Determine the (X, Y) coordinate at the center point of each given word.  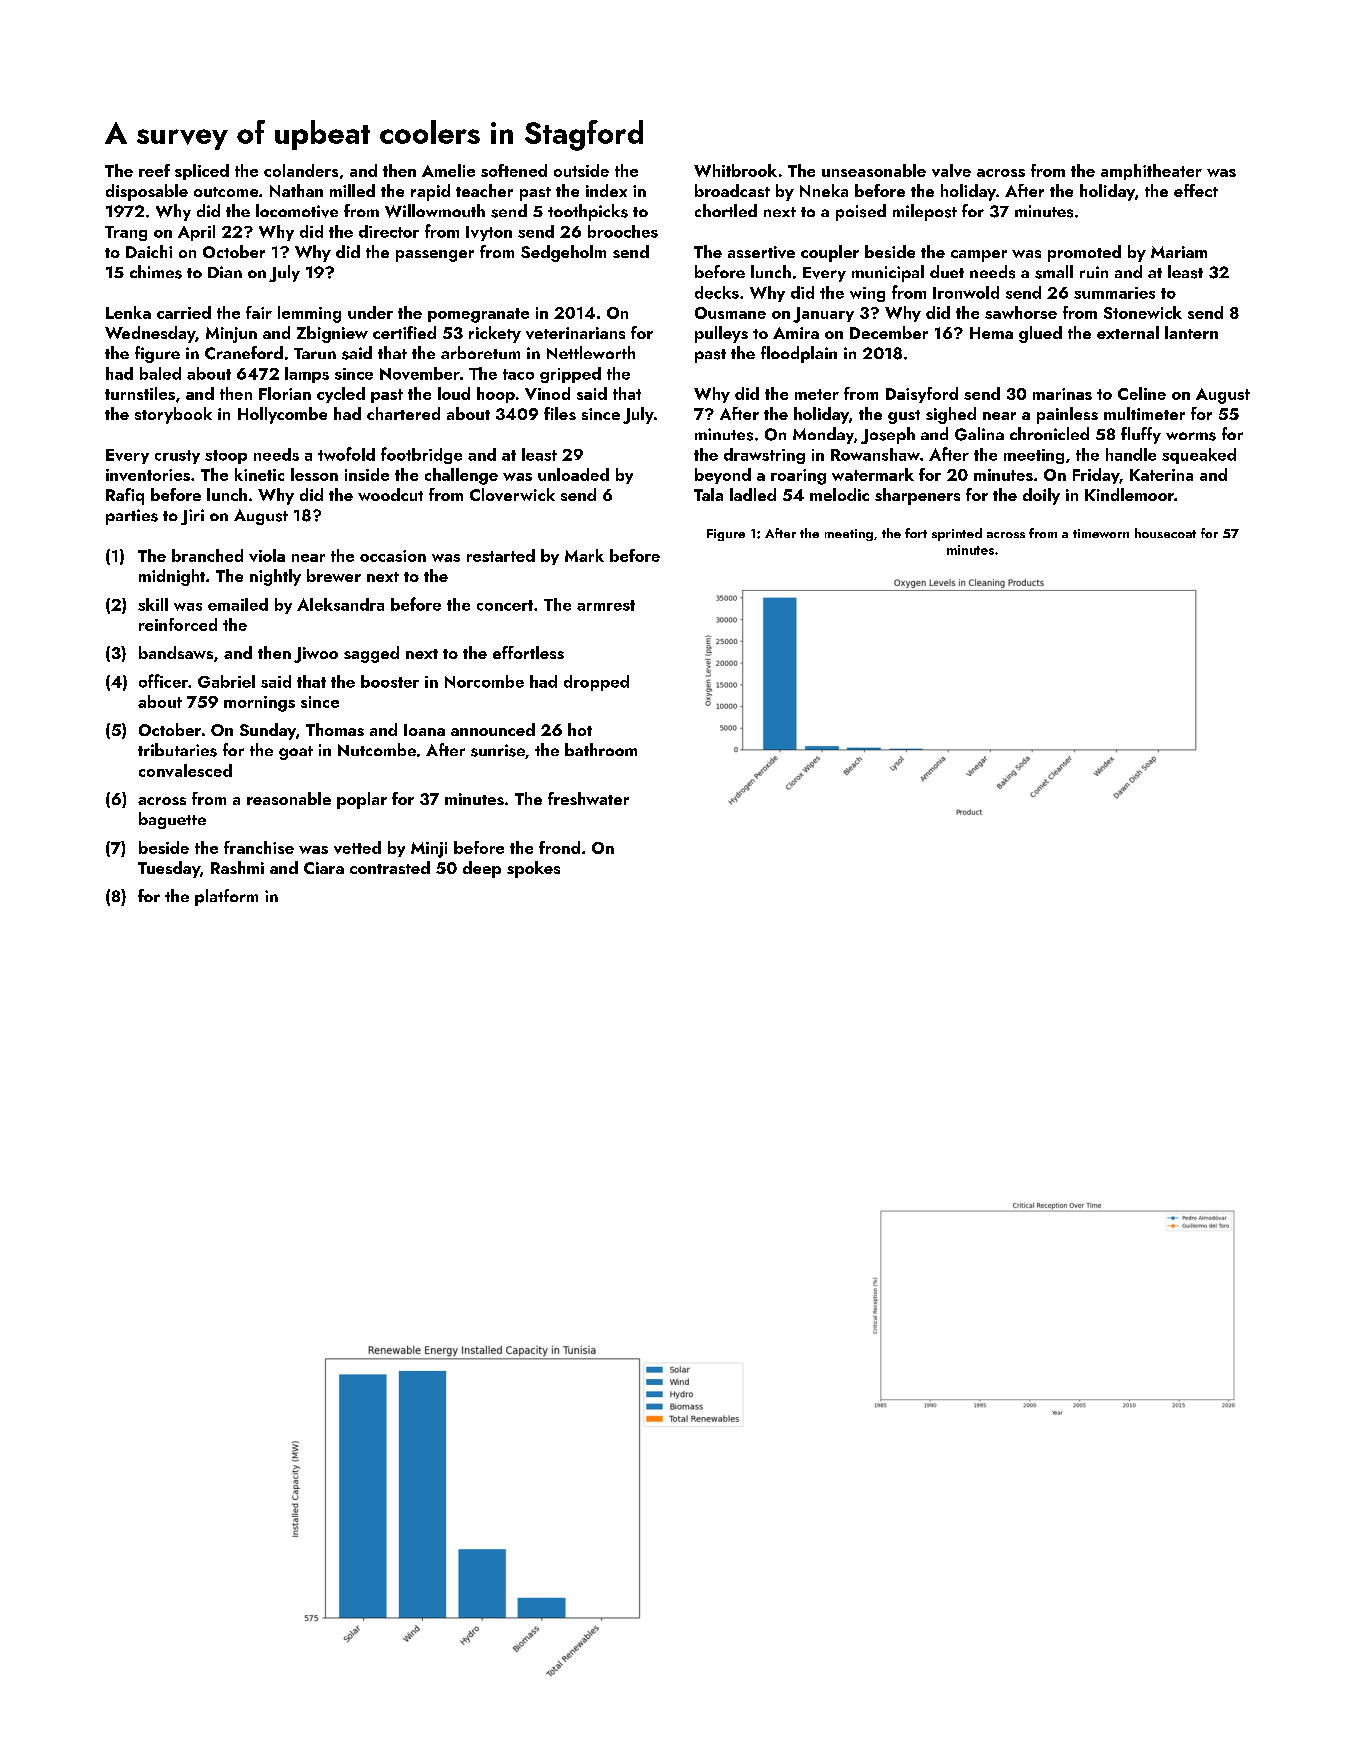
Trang (126, 233)
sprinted (957, 534)
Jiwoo (316, 655)
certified (404, 332)
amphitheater (1151, 172)
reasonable (289, 798)
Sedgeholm (563, 253)
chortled (726, 210)
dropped (596, 683)
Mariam (1179, 252)
